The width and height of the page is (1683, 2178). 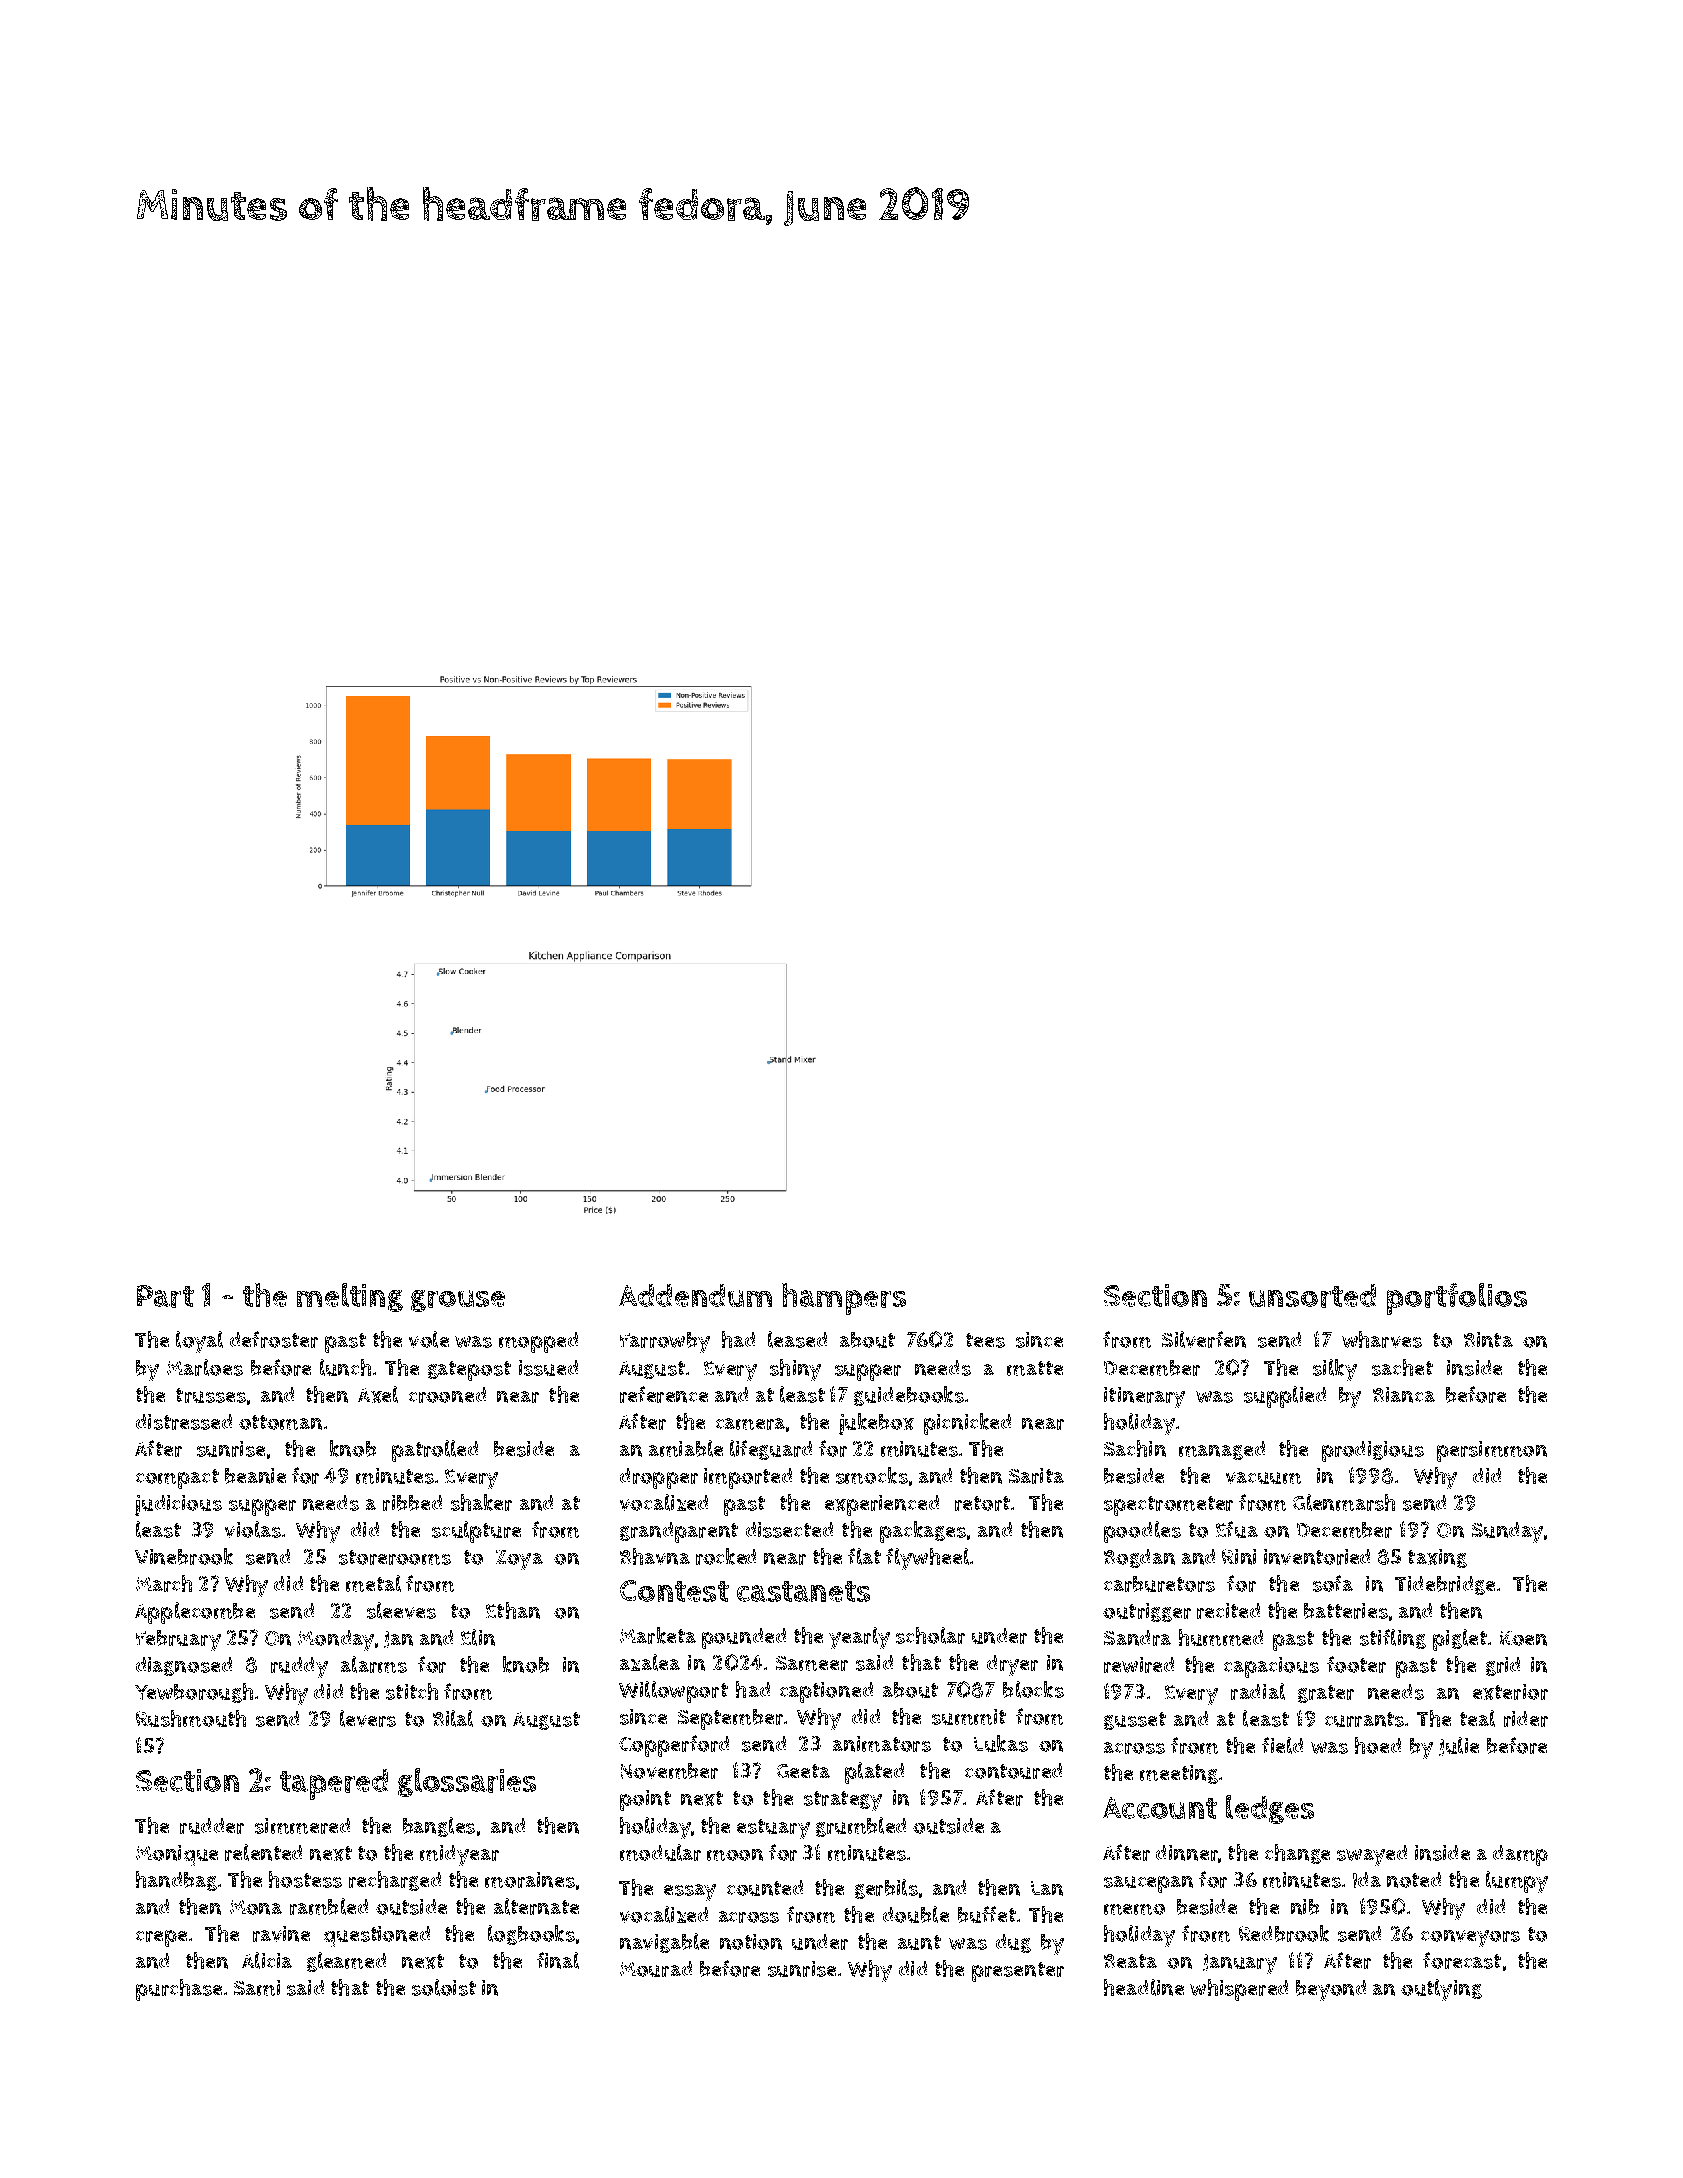 What do you see at coordinates (1520, 1855) in the page?
I see `damp` at bounding box center [1520, 1855].
